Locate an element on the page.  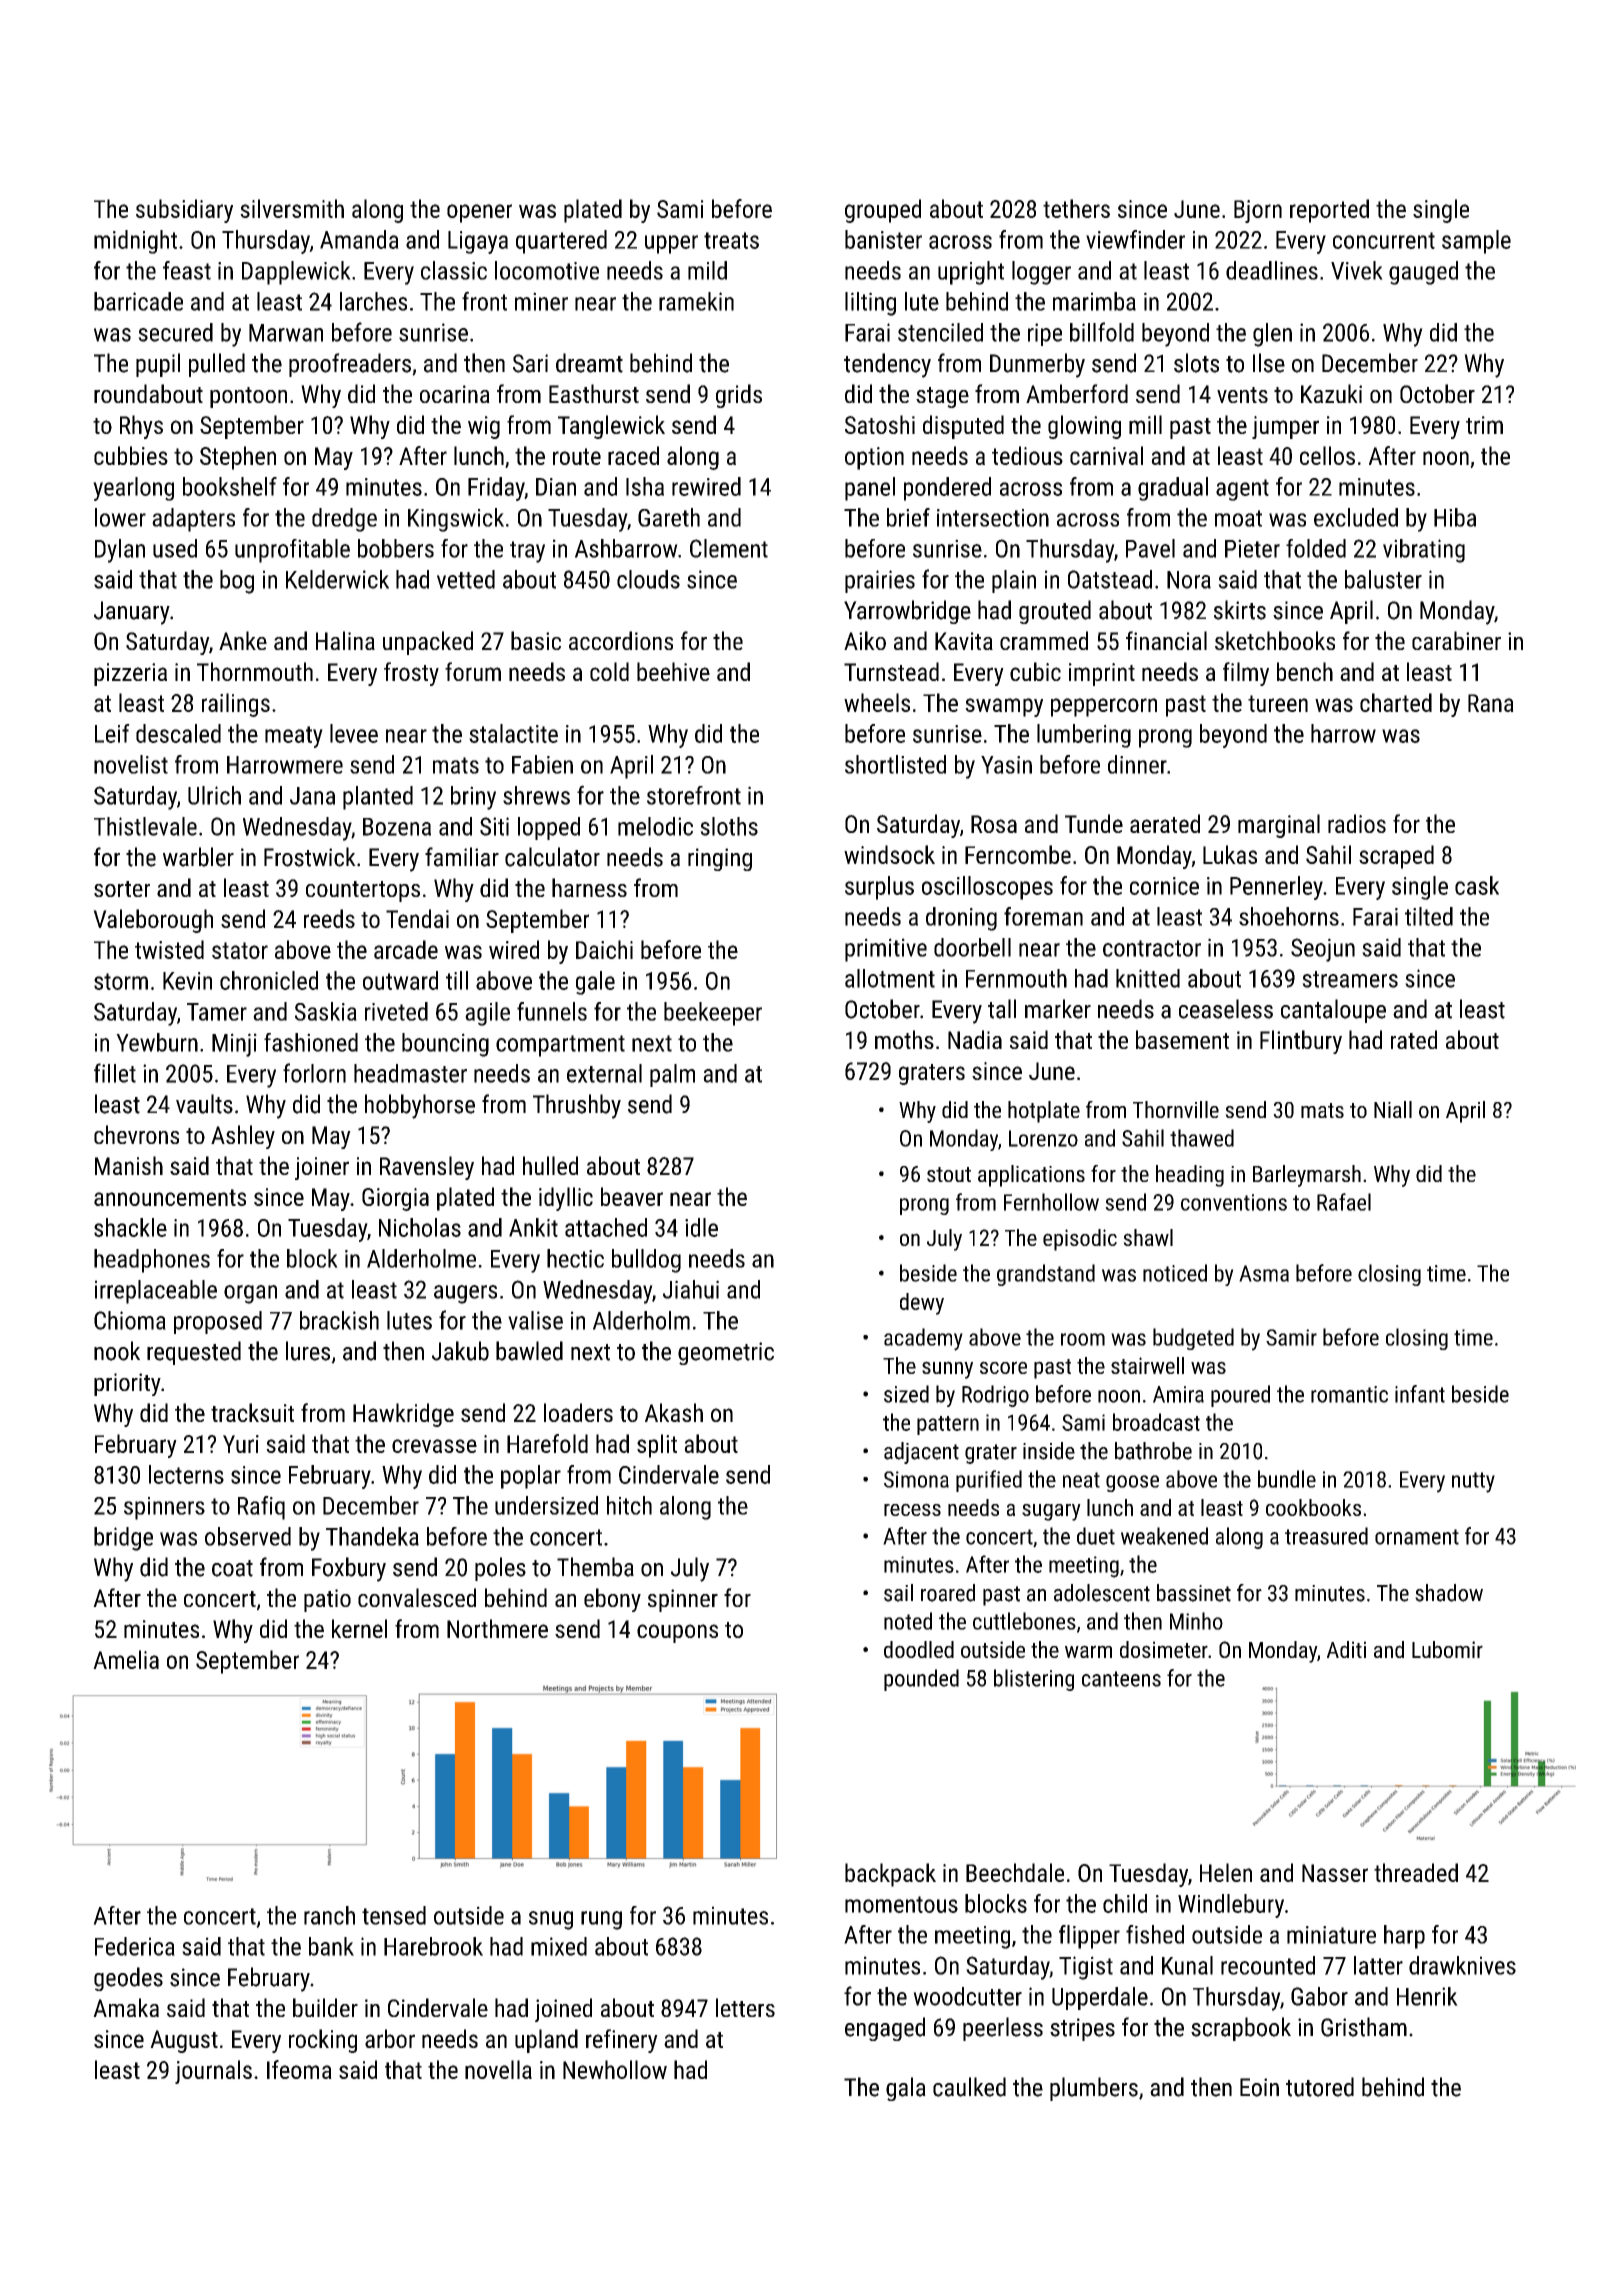
backpack is located at coordinates (890, 1875).
